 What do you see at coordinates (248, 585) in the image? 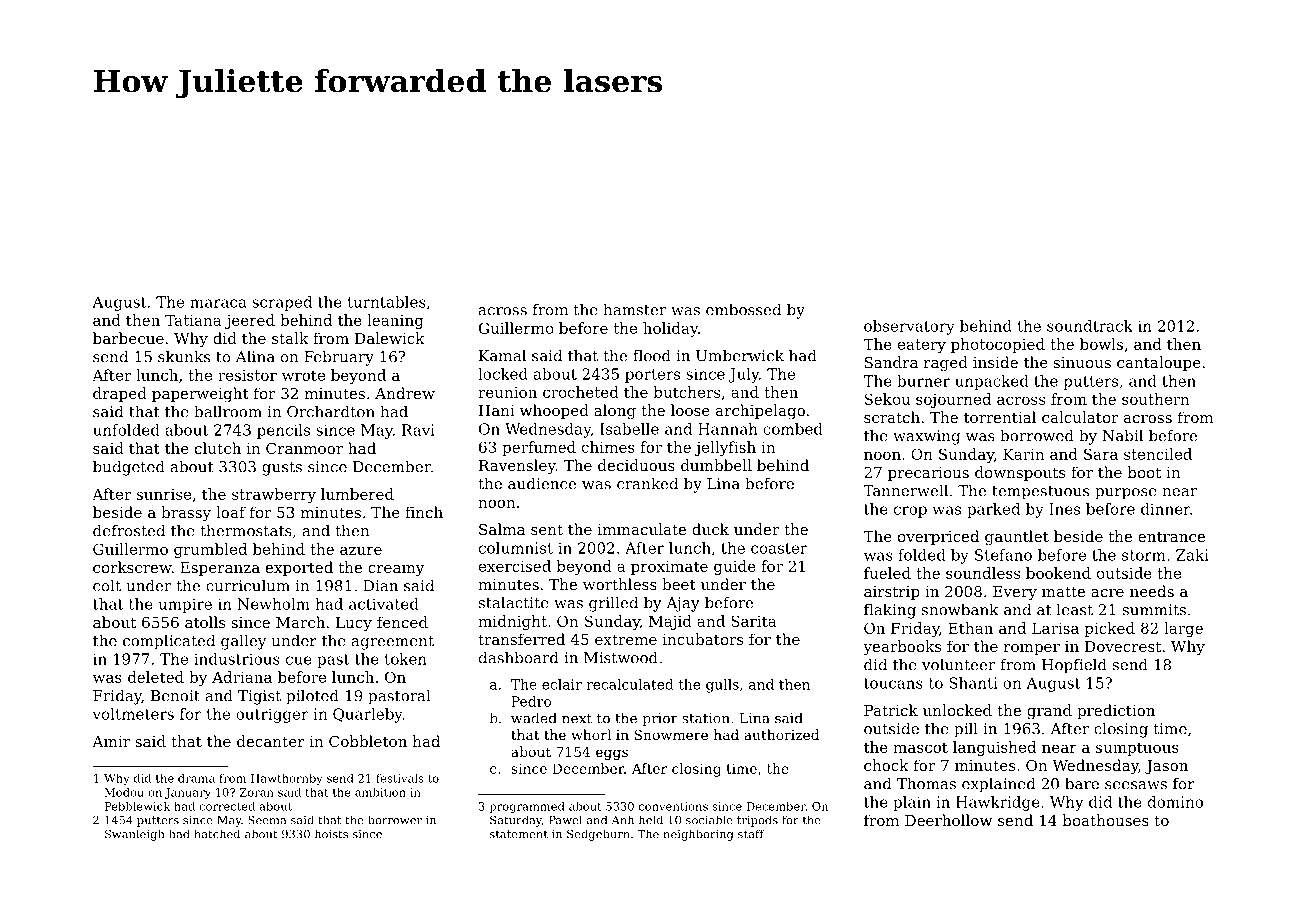
I see `curriculum` at bounding box center [248, 585].
